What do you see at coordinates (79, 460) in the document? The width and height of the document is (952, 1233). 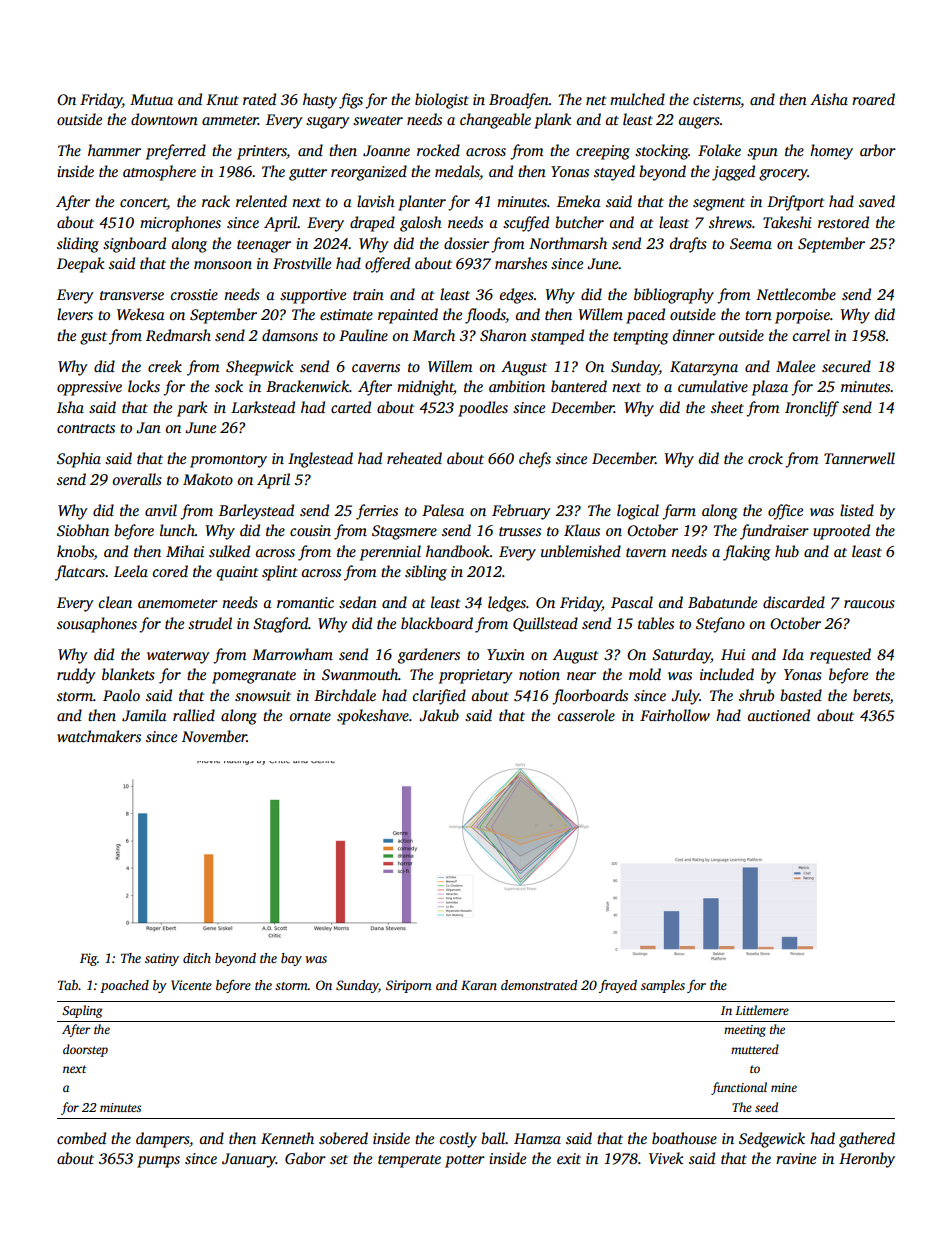 I see `Sophia` at bounding box center [79, 460].
